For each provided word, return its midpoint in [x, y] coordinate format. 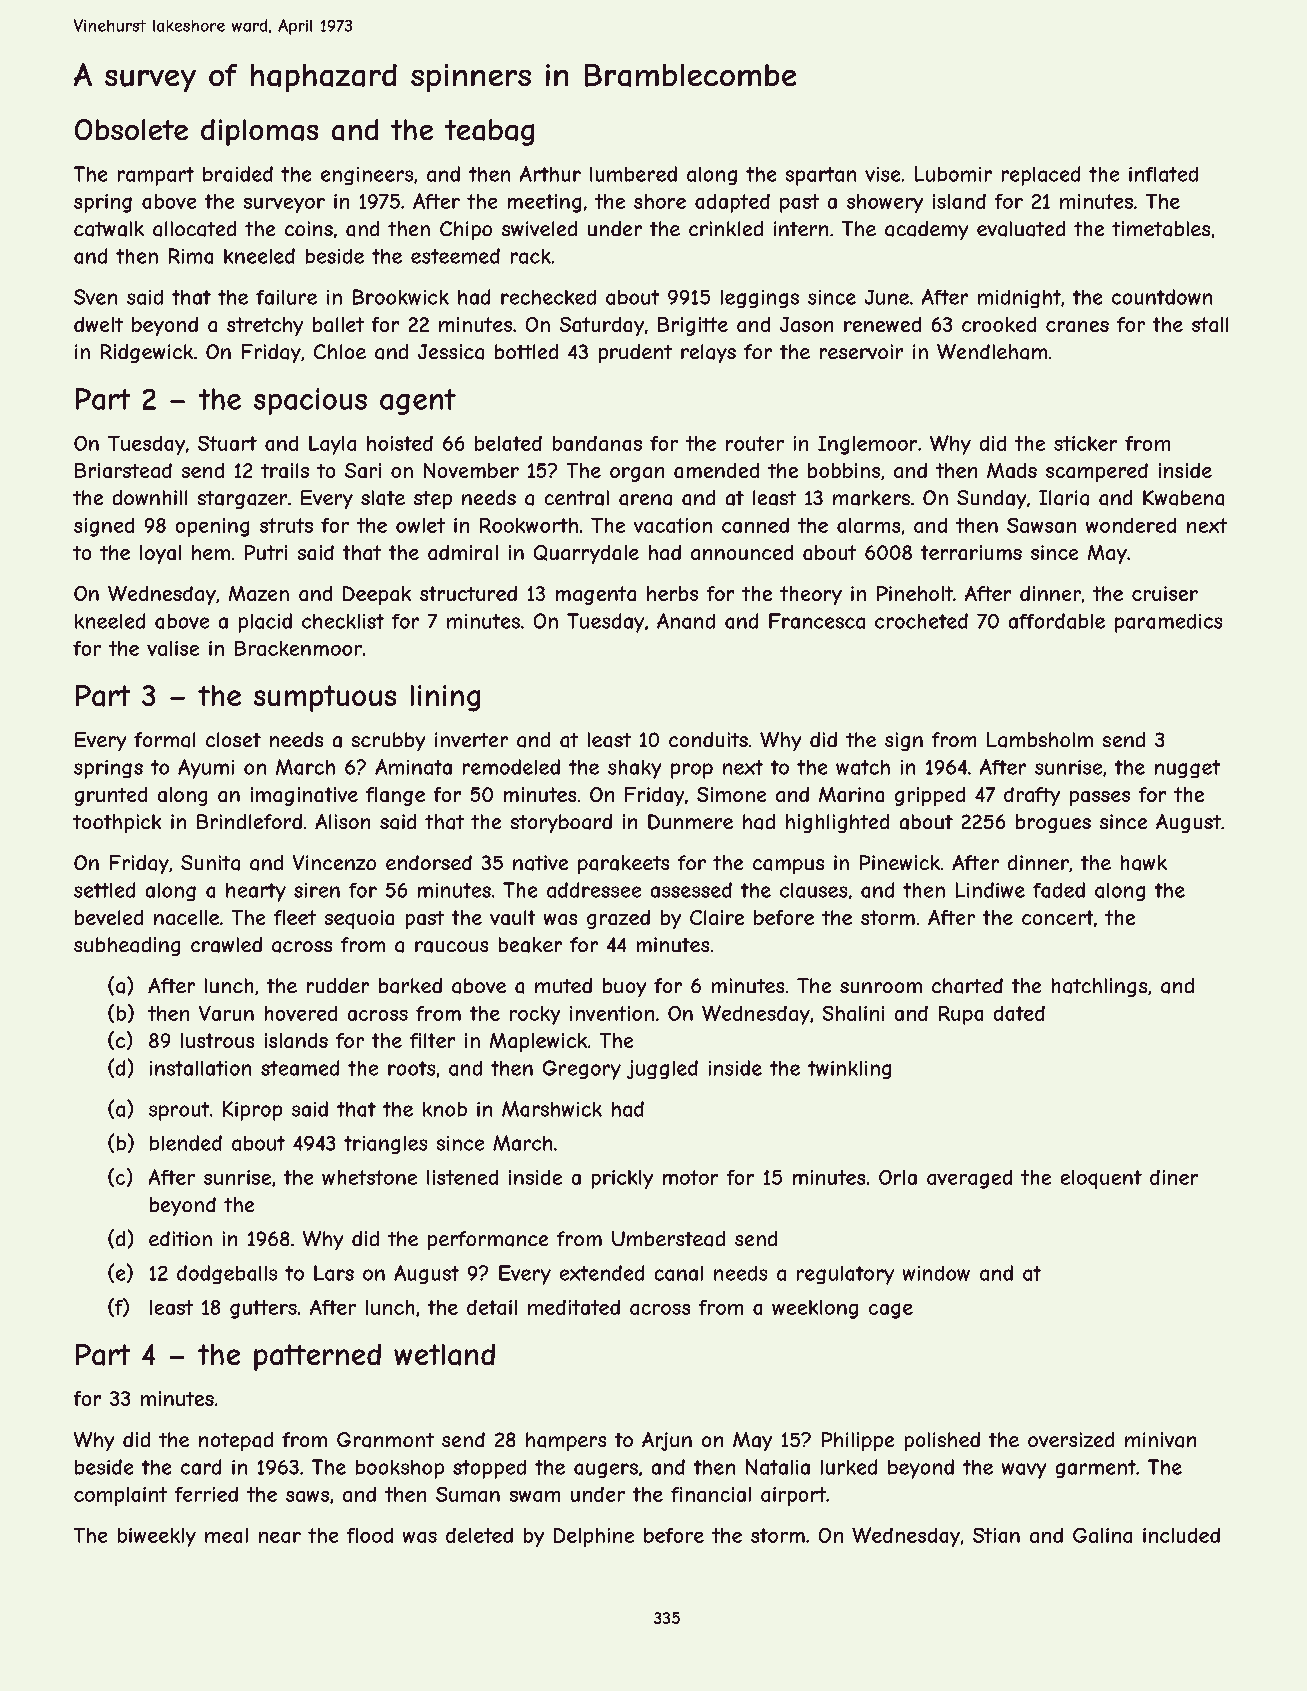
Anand [686, 621]
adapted [732, 203]
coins [309, 228]
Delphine [594, 1537]
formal [164, 740]
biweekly [157, 1537]
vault [512, 917]
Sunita [210, 863]
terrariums [971, 552]
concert [1057, 917]
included [1181, 1535]
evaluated [1021, 229]
